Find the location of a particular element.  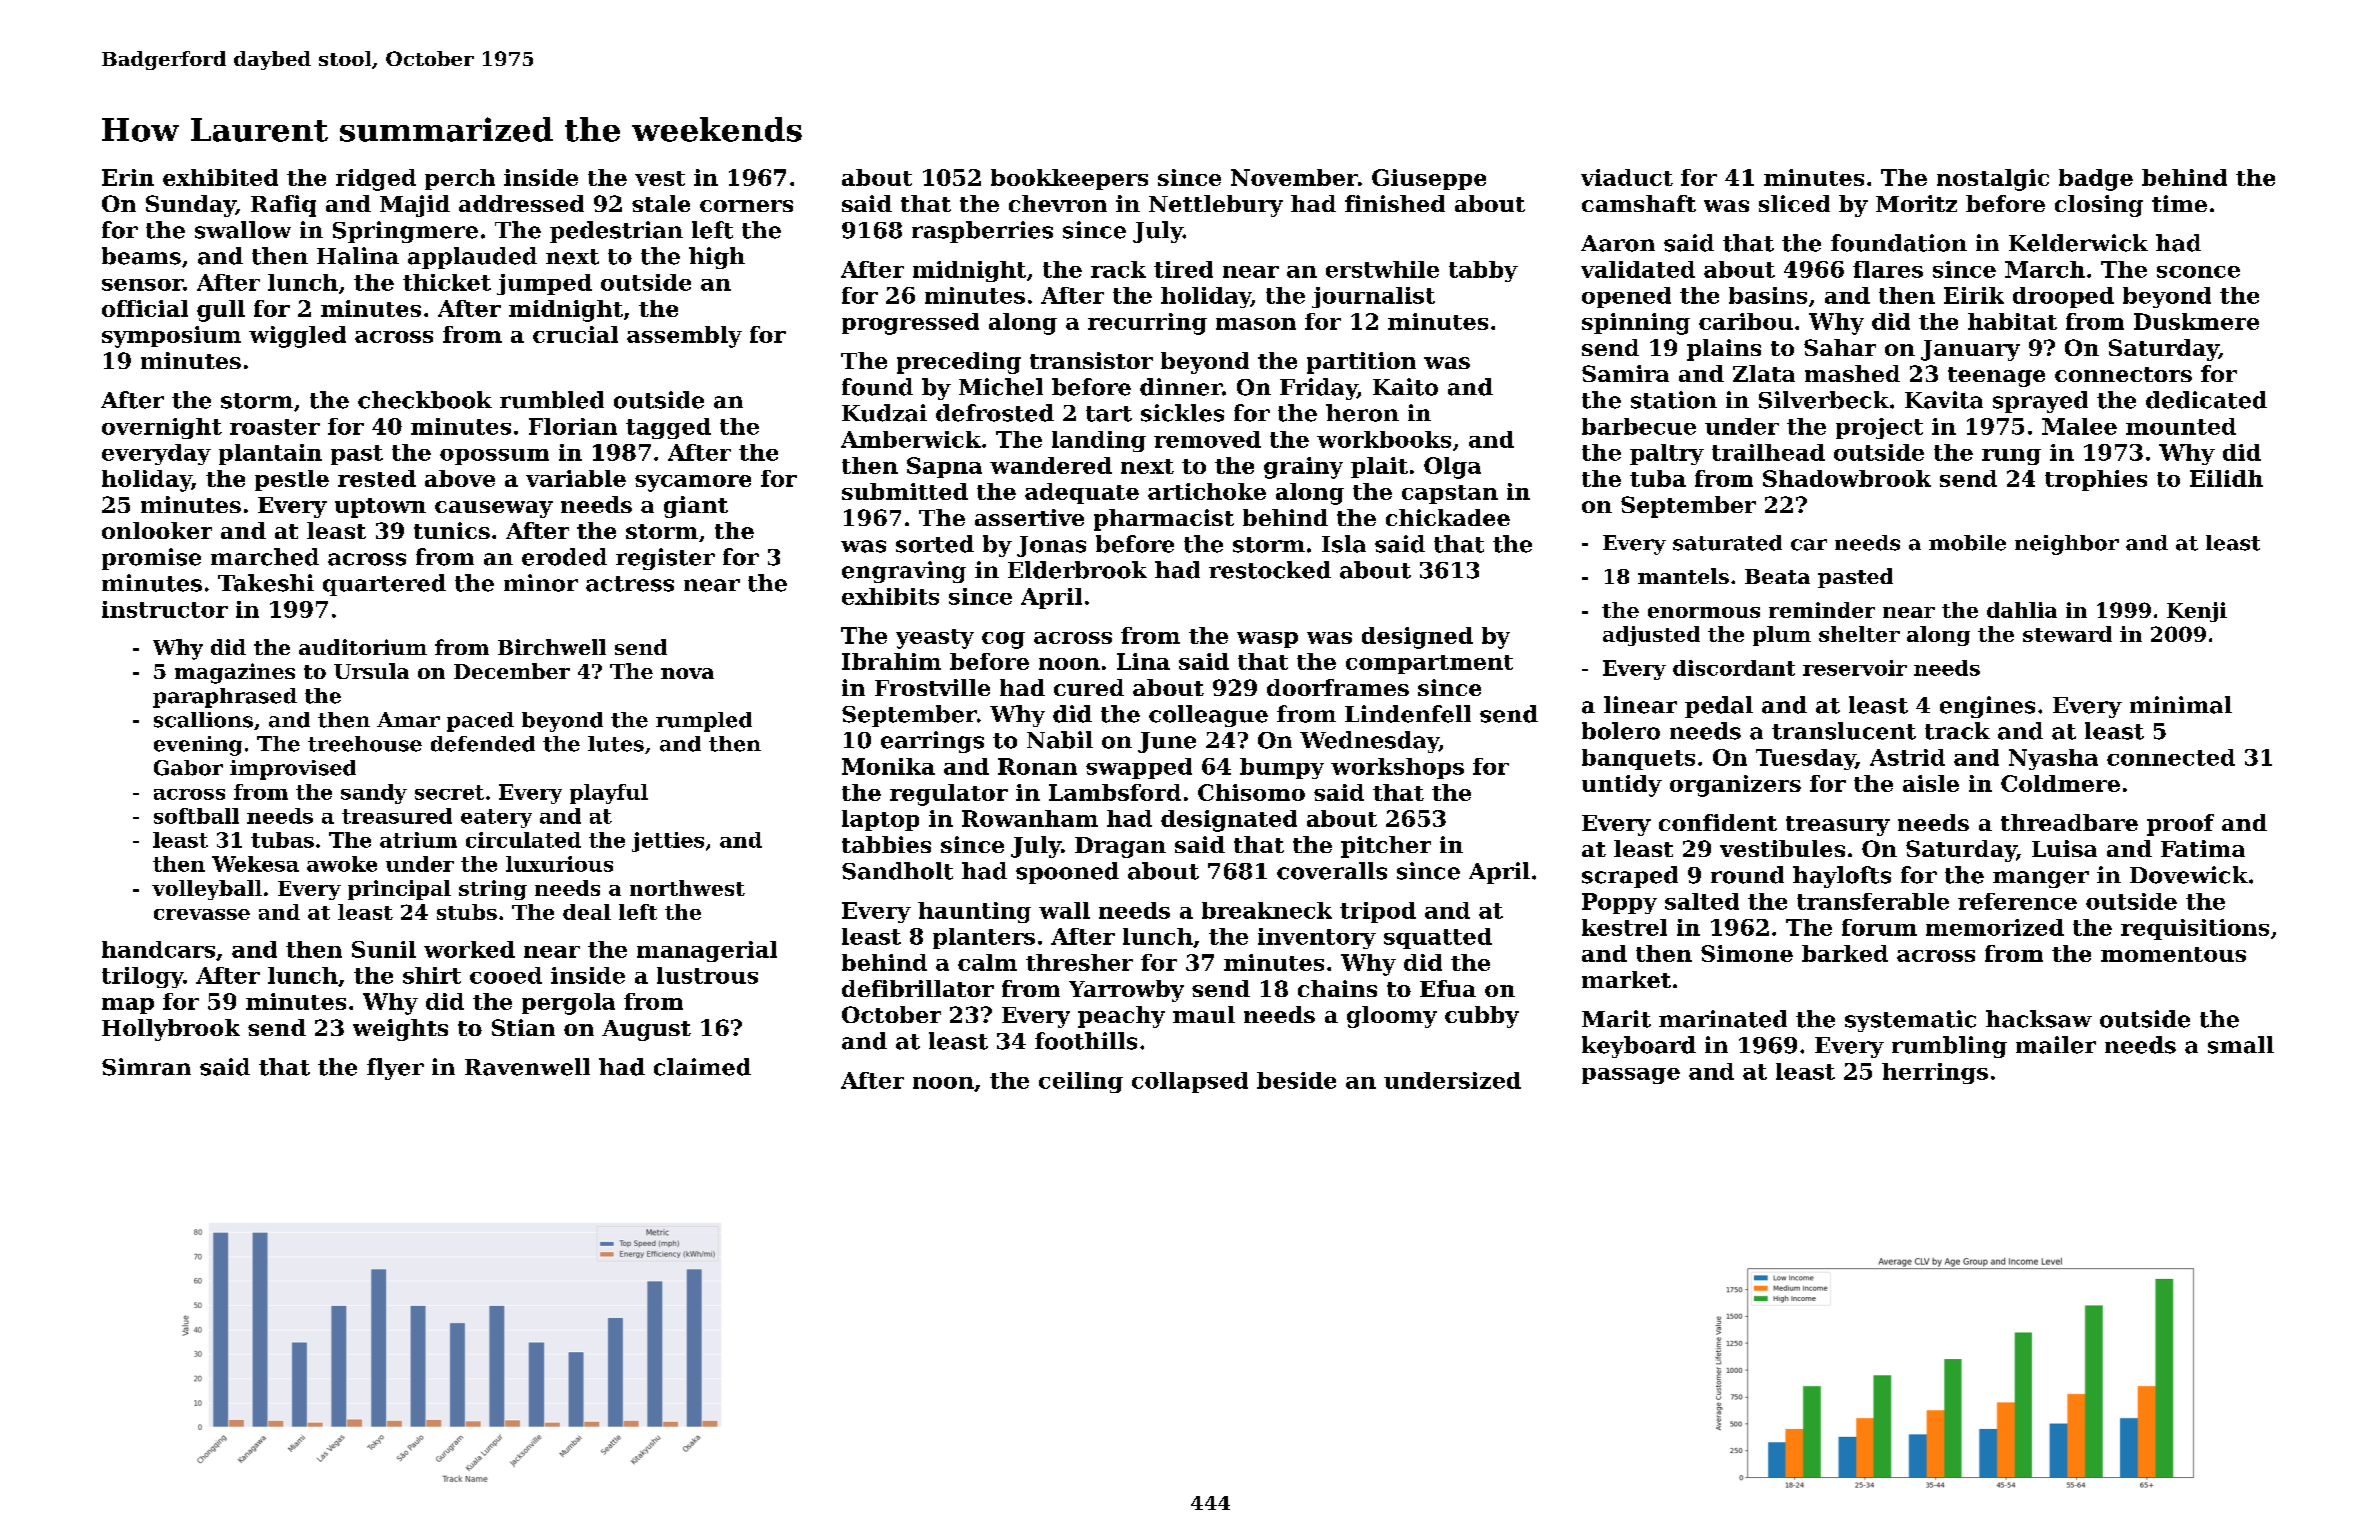

Eilidh is located at coordinates (2226, 478).
